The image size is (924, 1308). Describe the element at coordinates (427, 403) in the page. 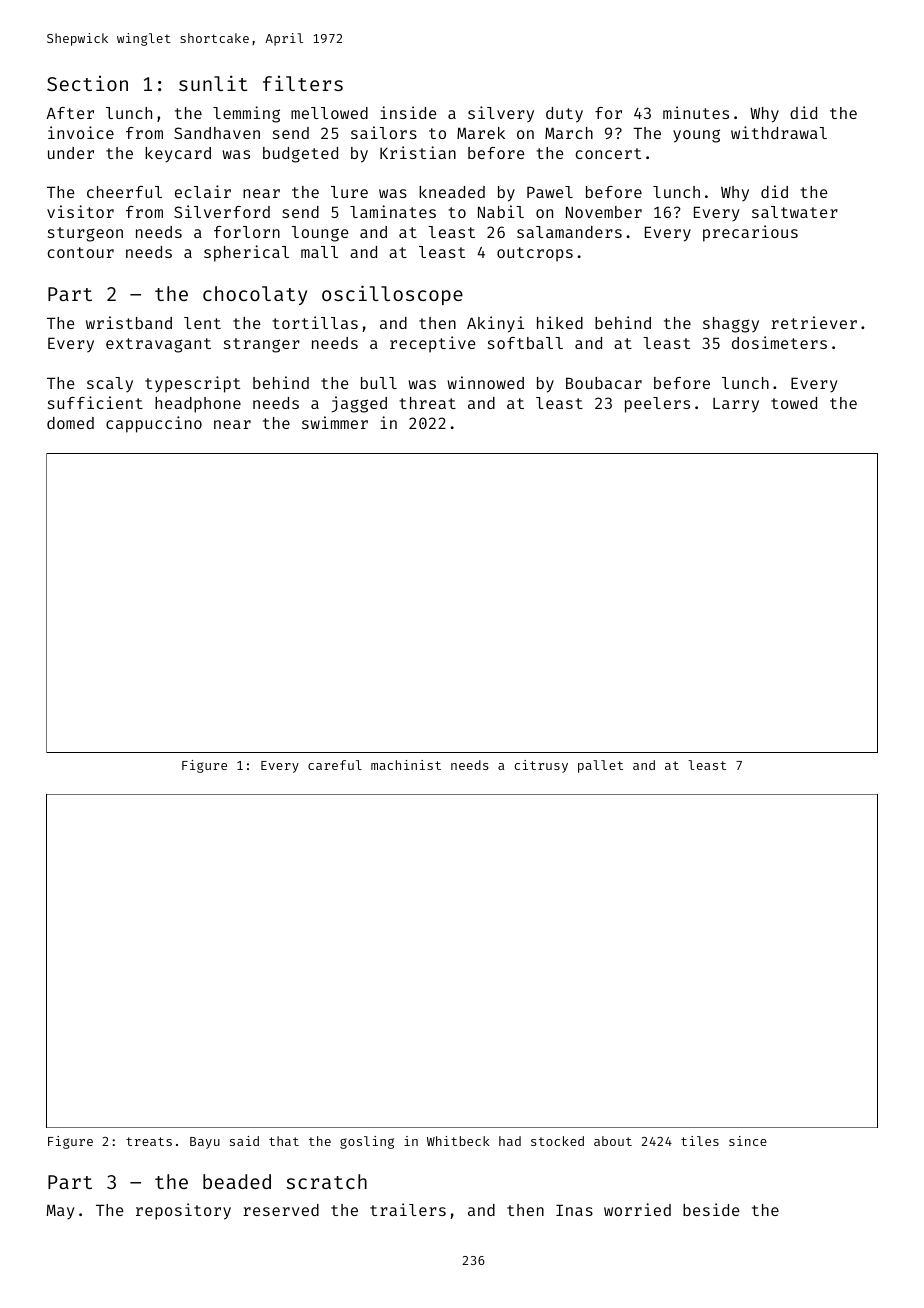

I see `threat` at that location.
